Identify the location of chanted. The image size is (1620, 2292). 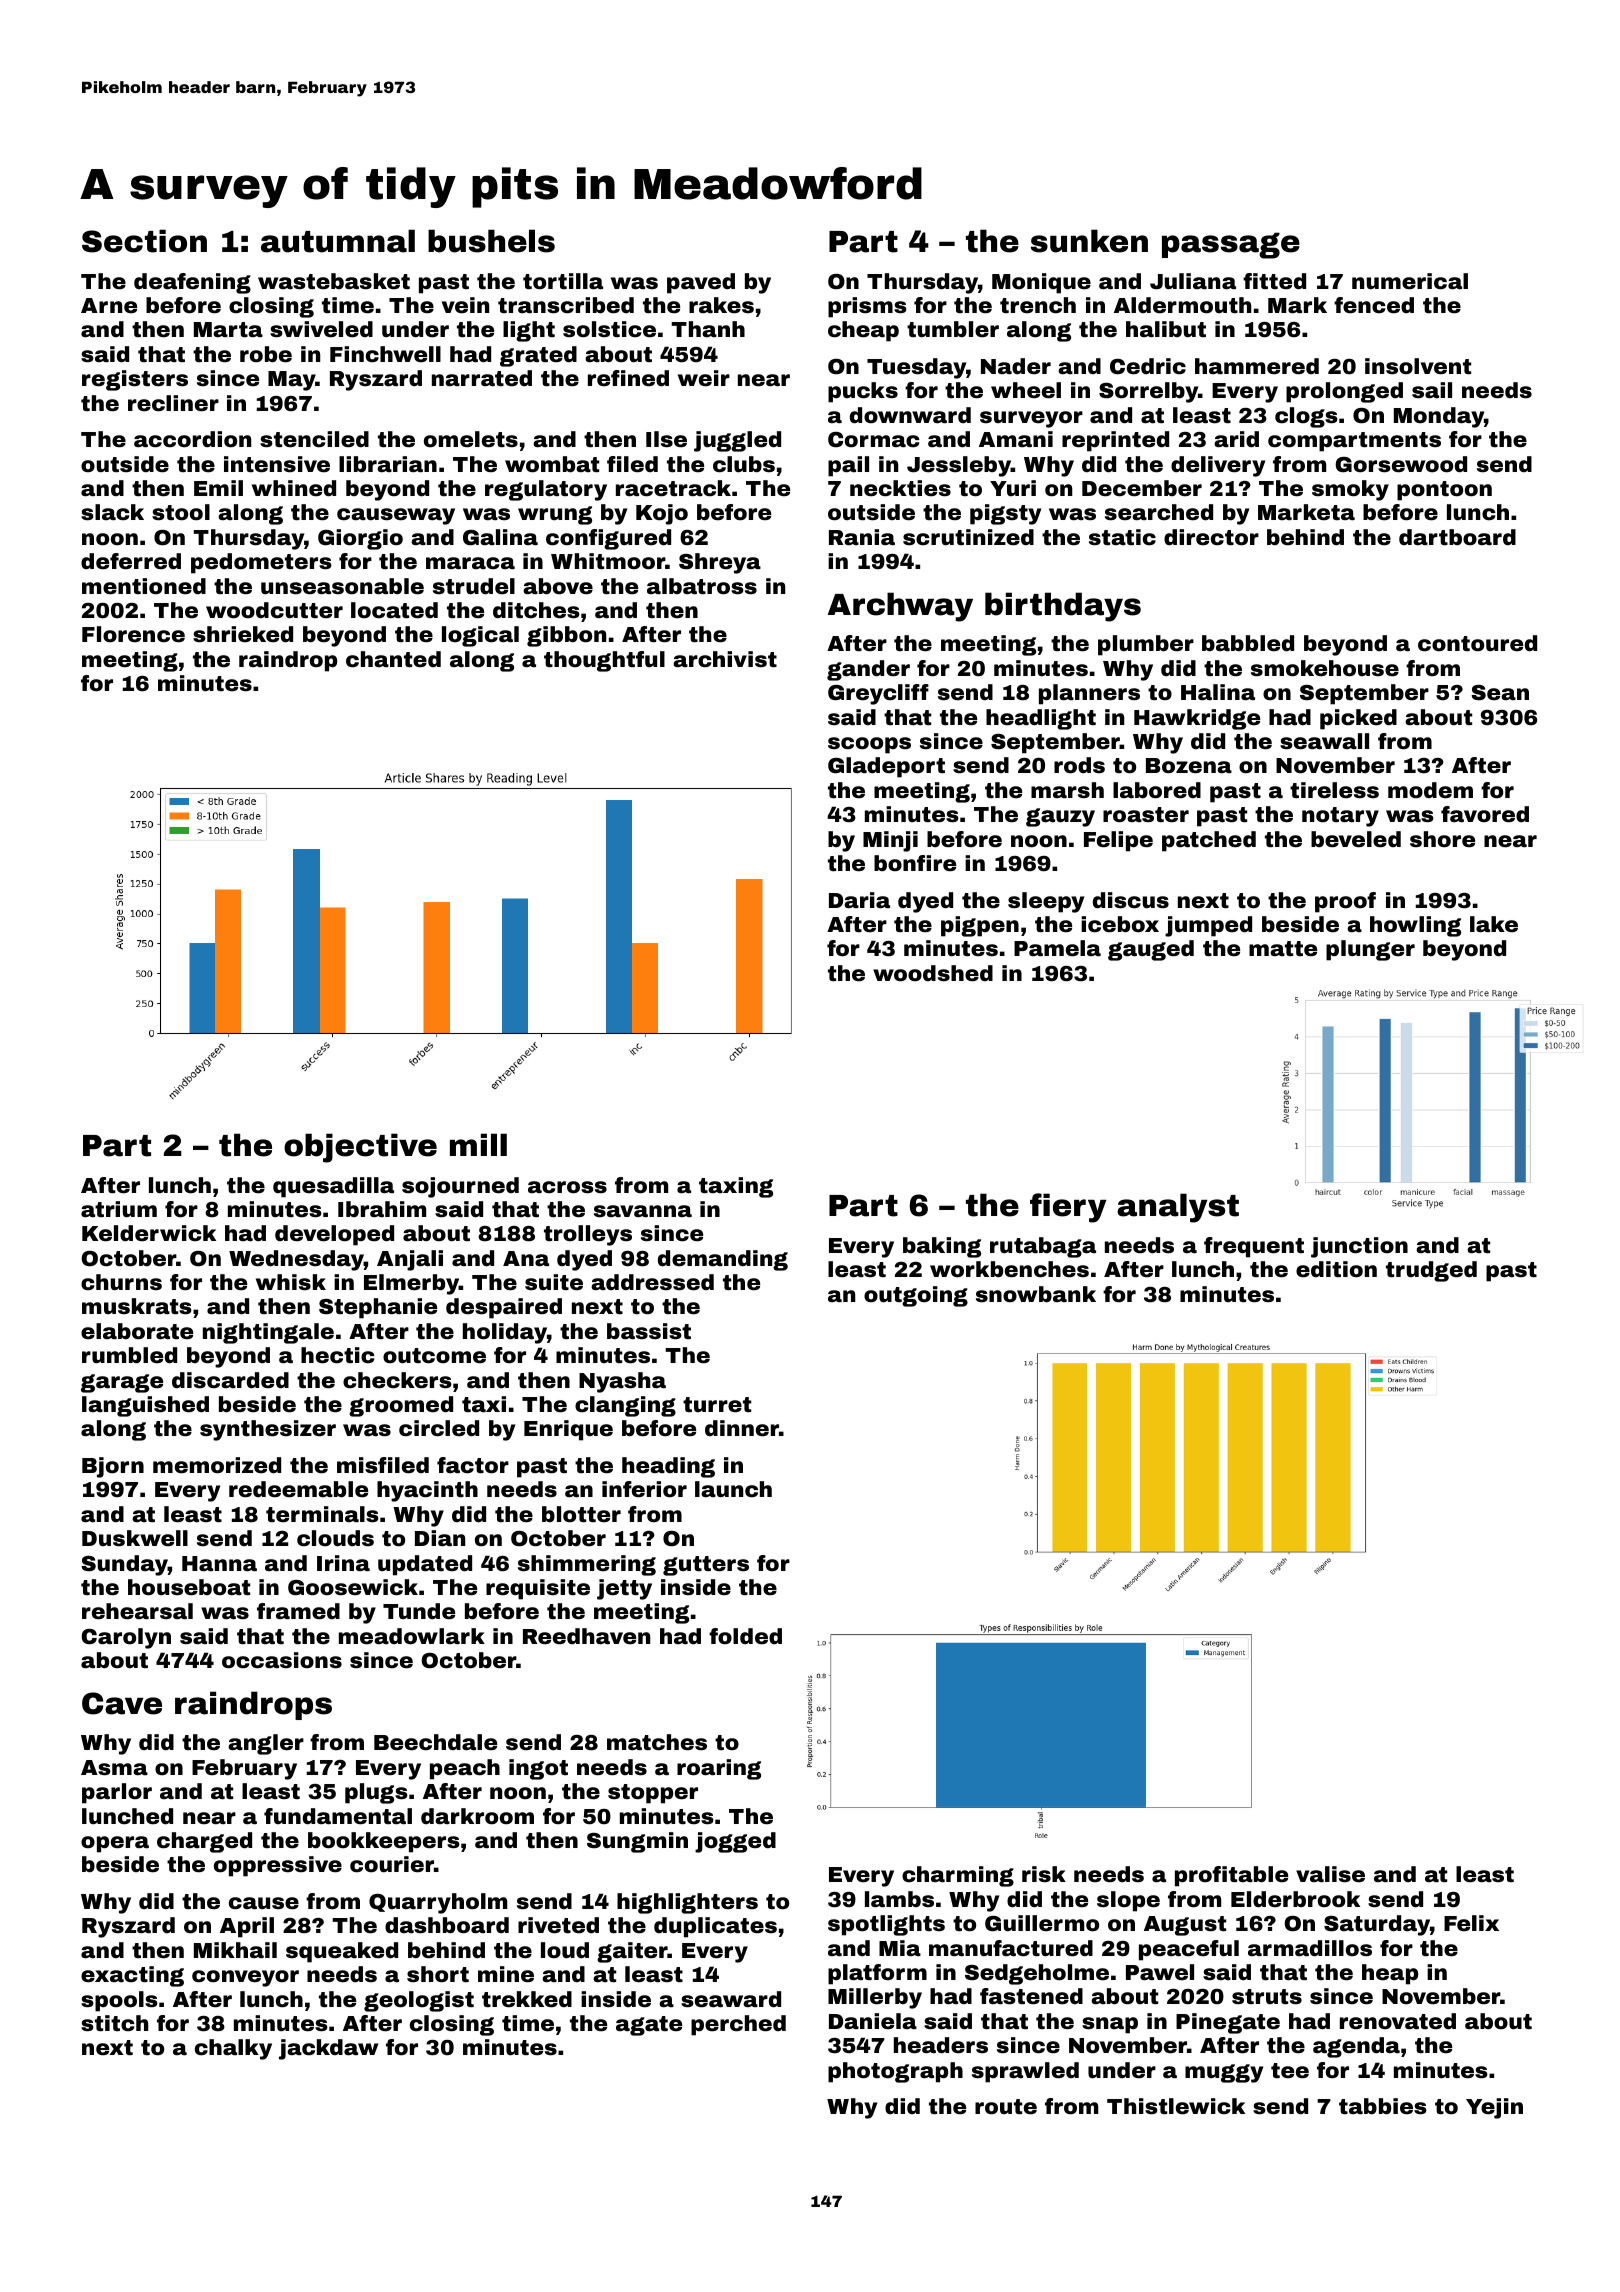
(393, 659).
